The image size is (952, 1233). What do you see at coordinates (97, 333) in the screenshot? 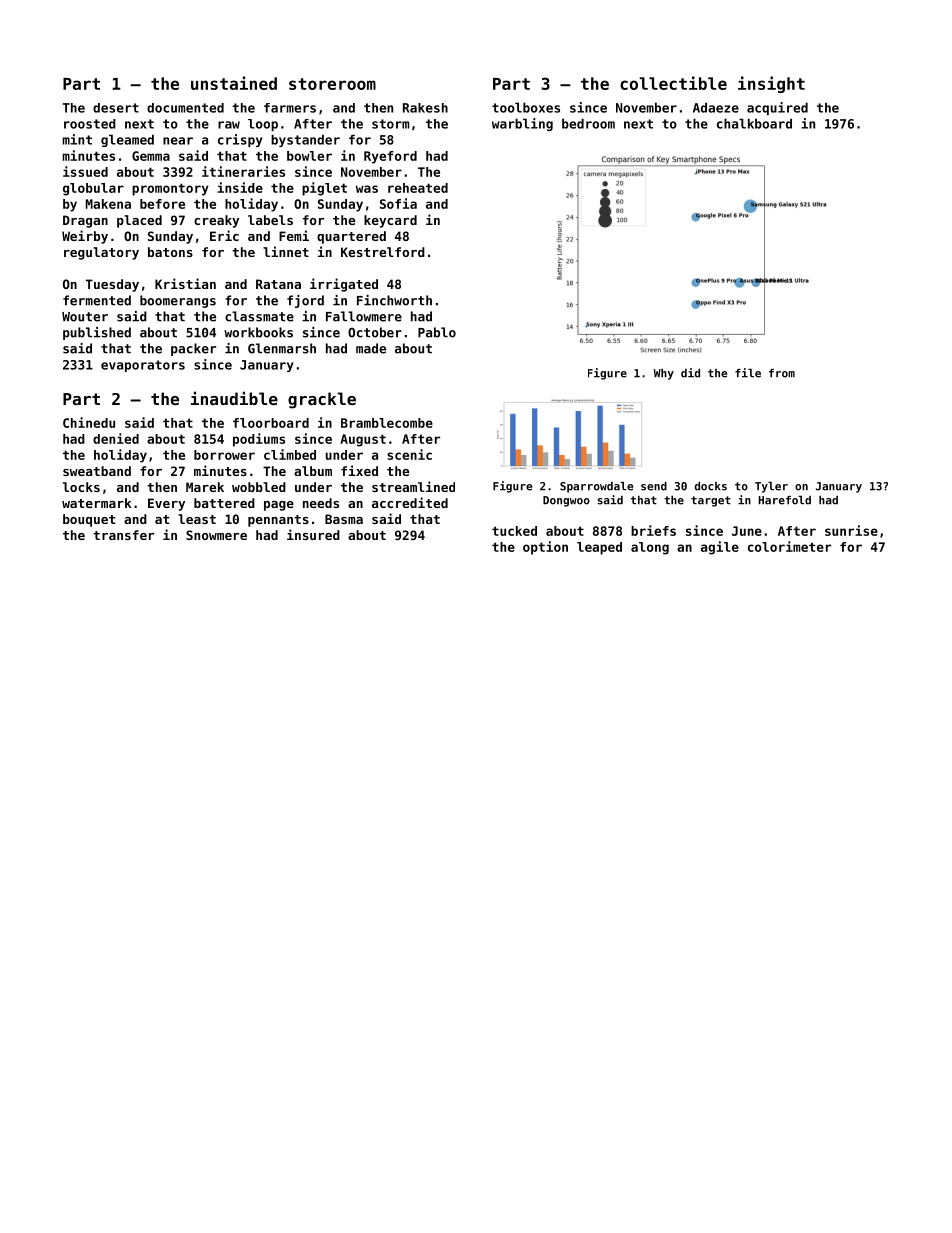
I see `published` at bounding box center [97, 333].
